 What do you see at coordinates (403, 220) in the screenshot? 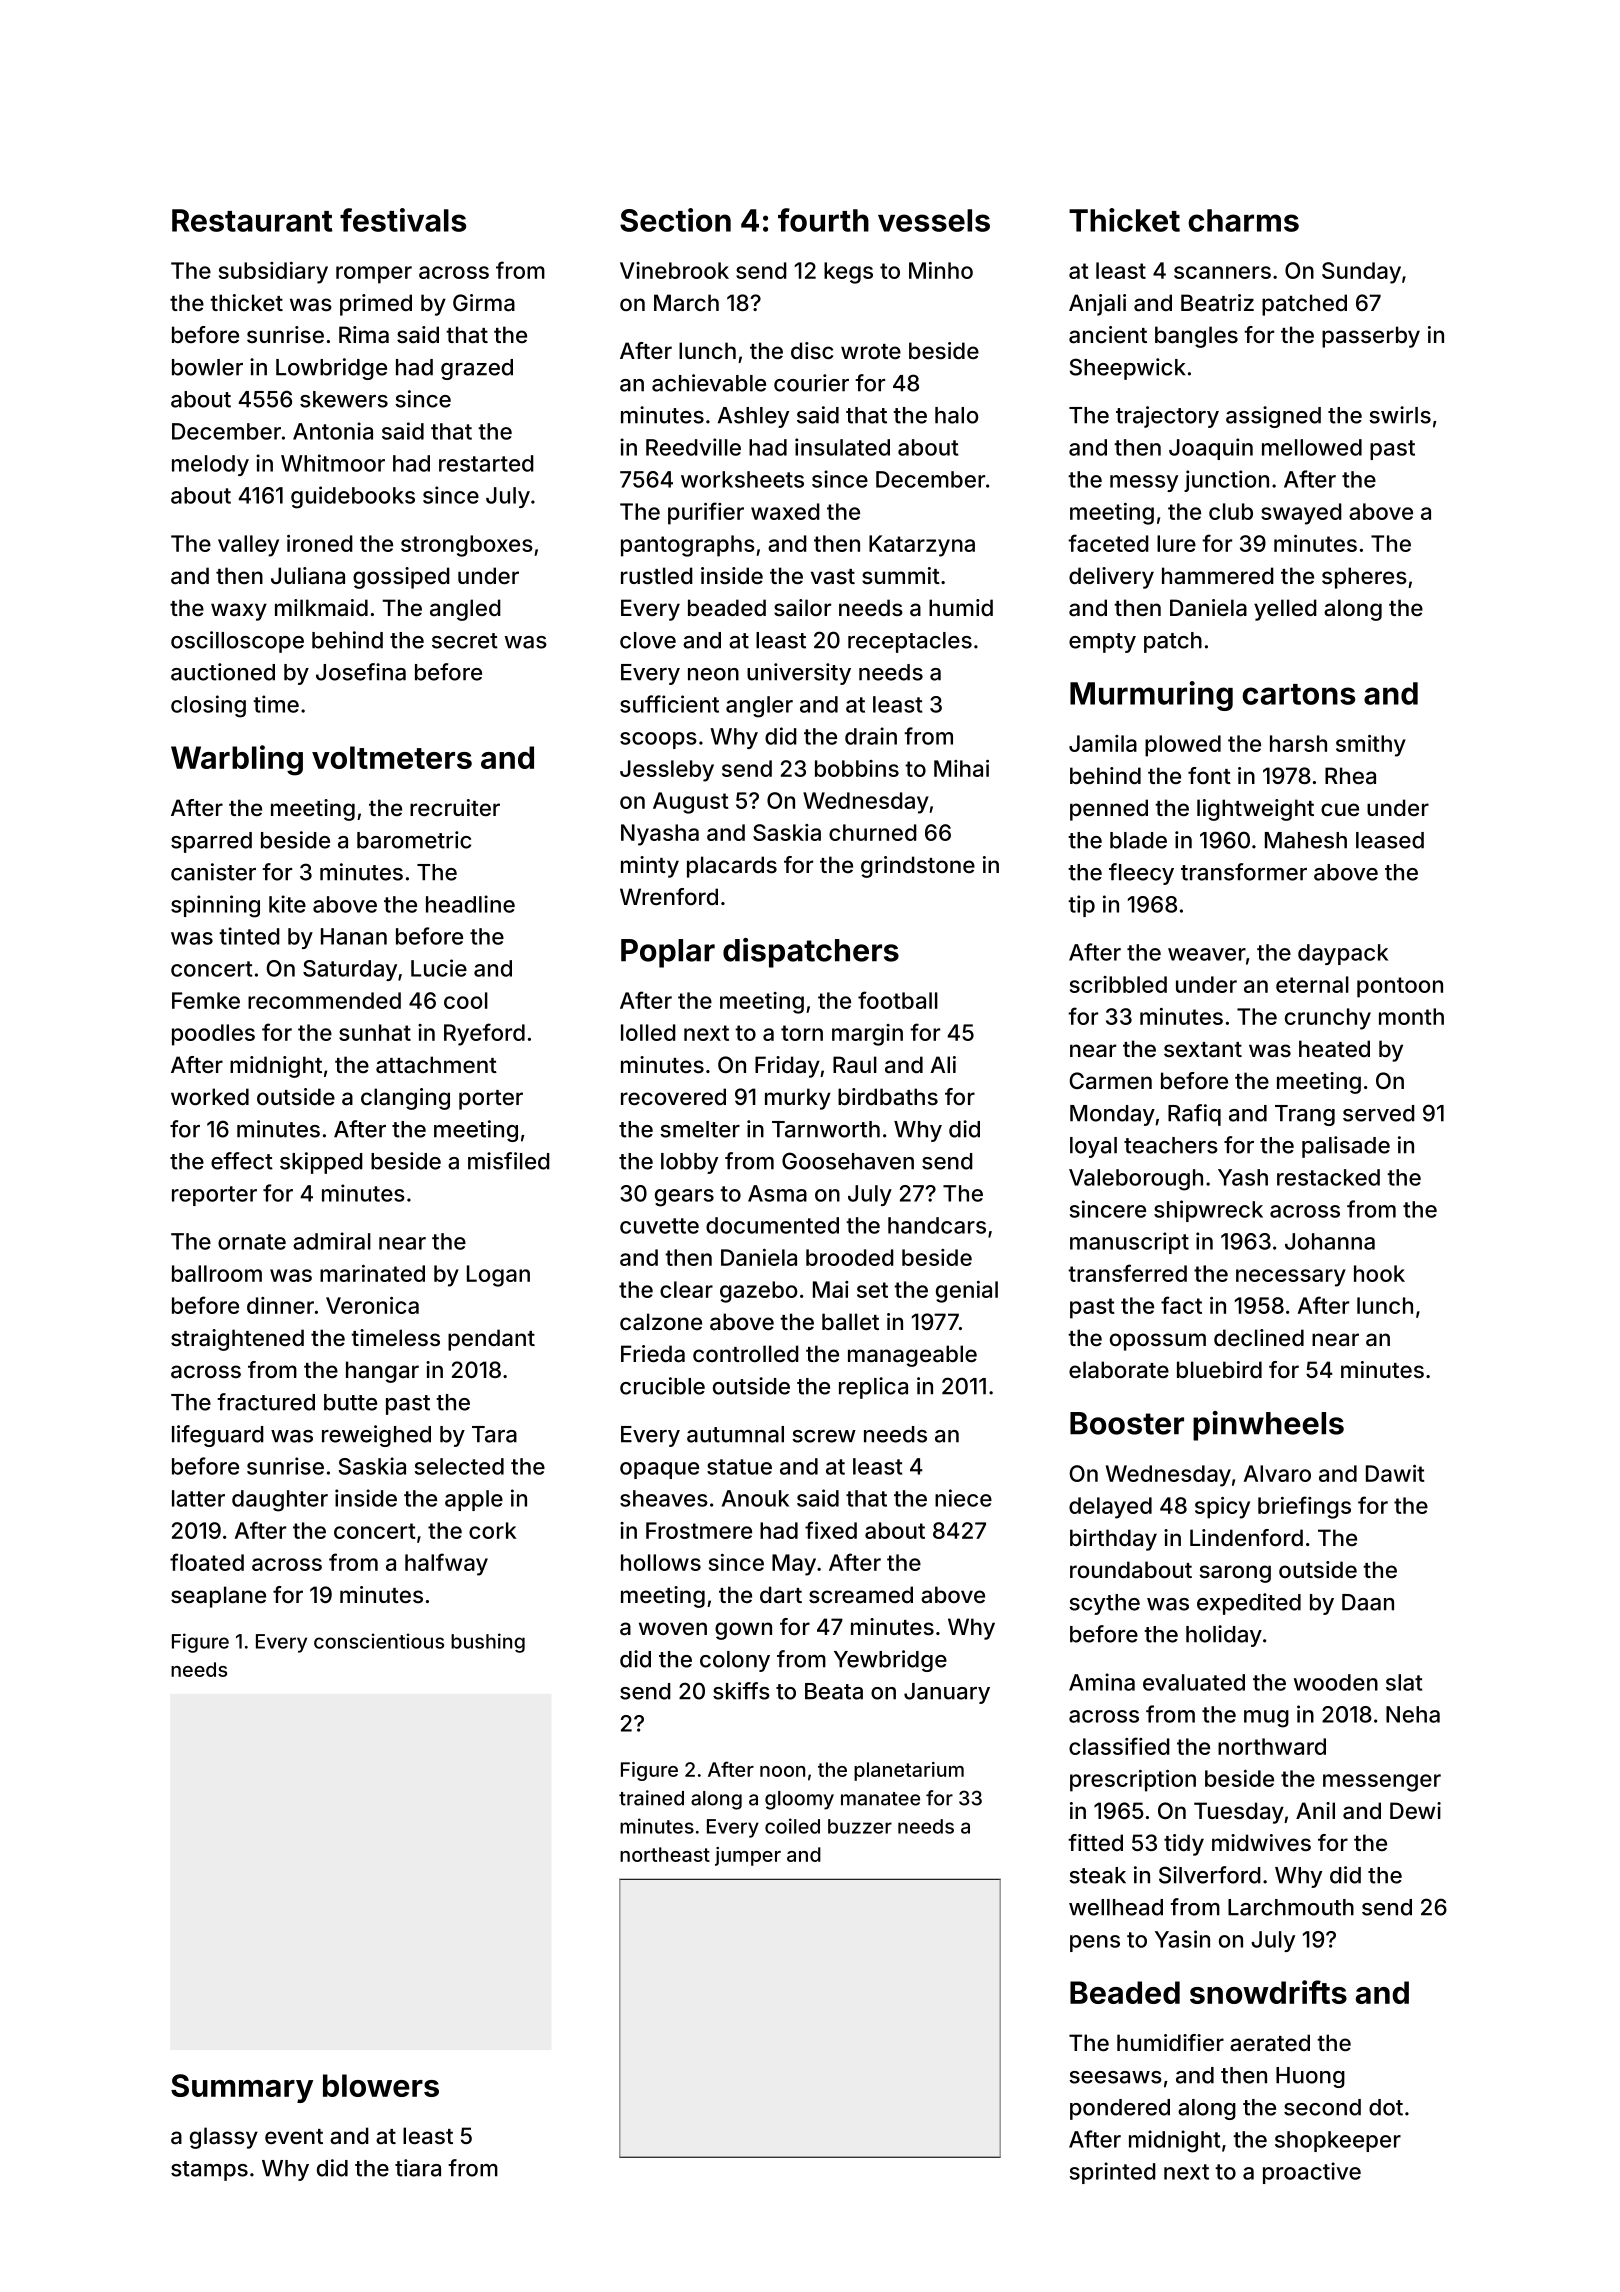
I see `festivals` at bounding box center [403, 220].
